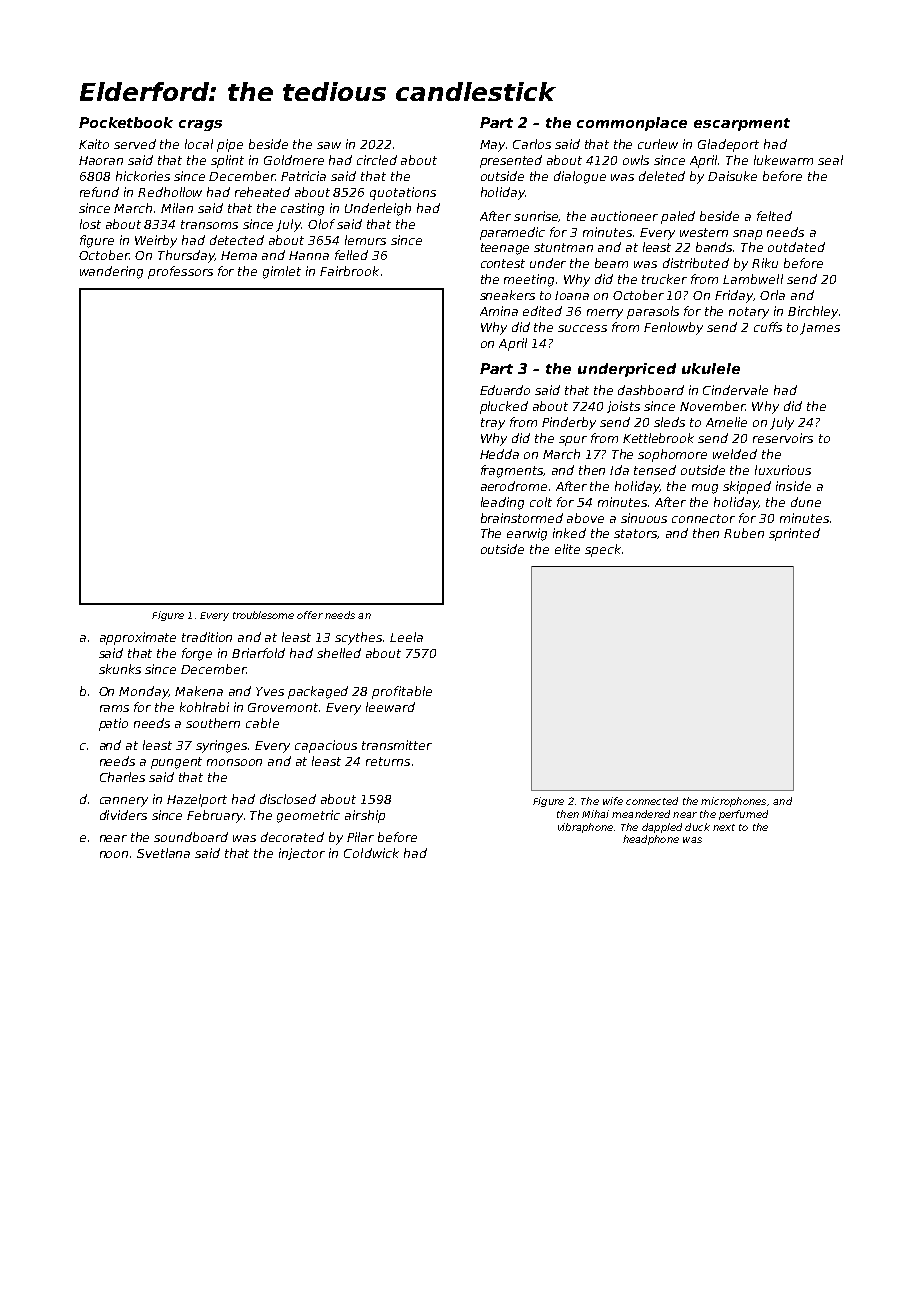  I want to click on crags, so click(200, 125).
